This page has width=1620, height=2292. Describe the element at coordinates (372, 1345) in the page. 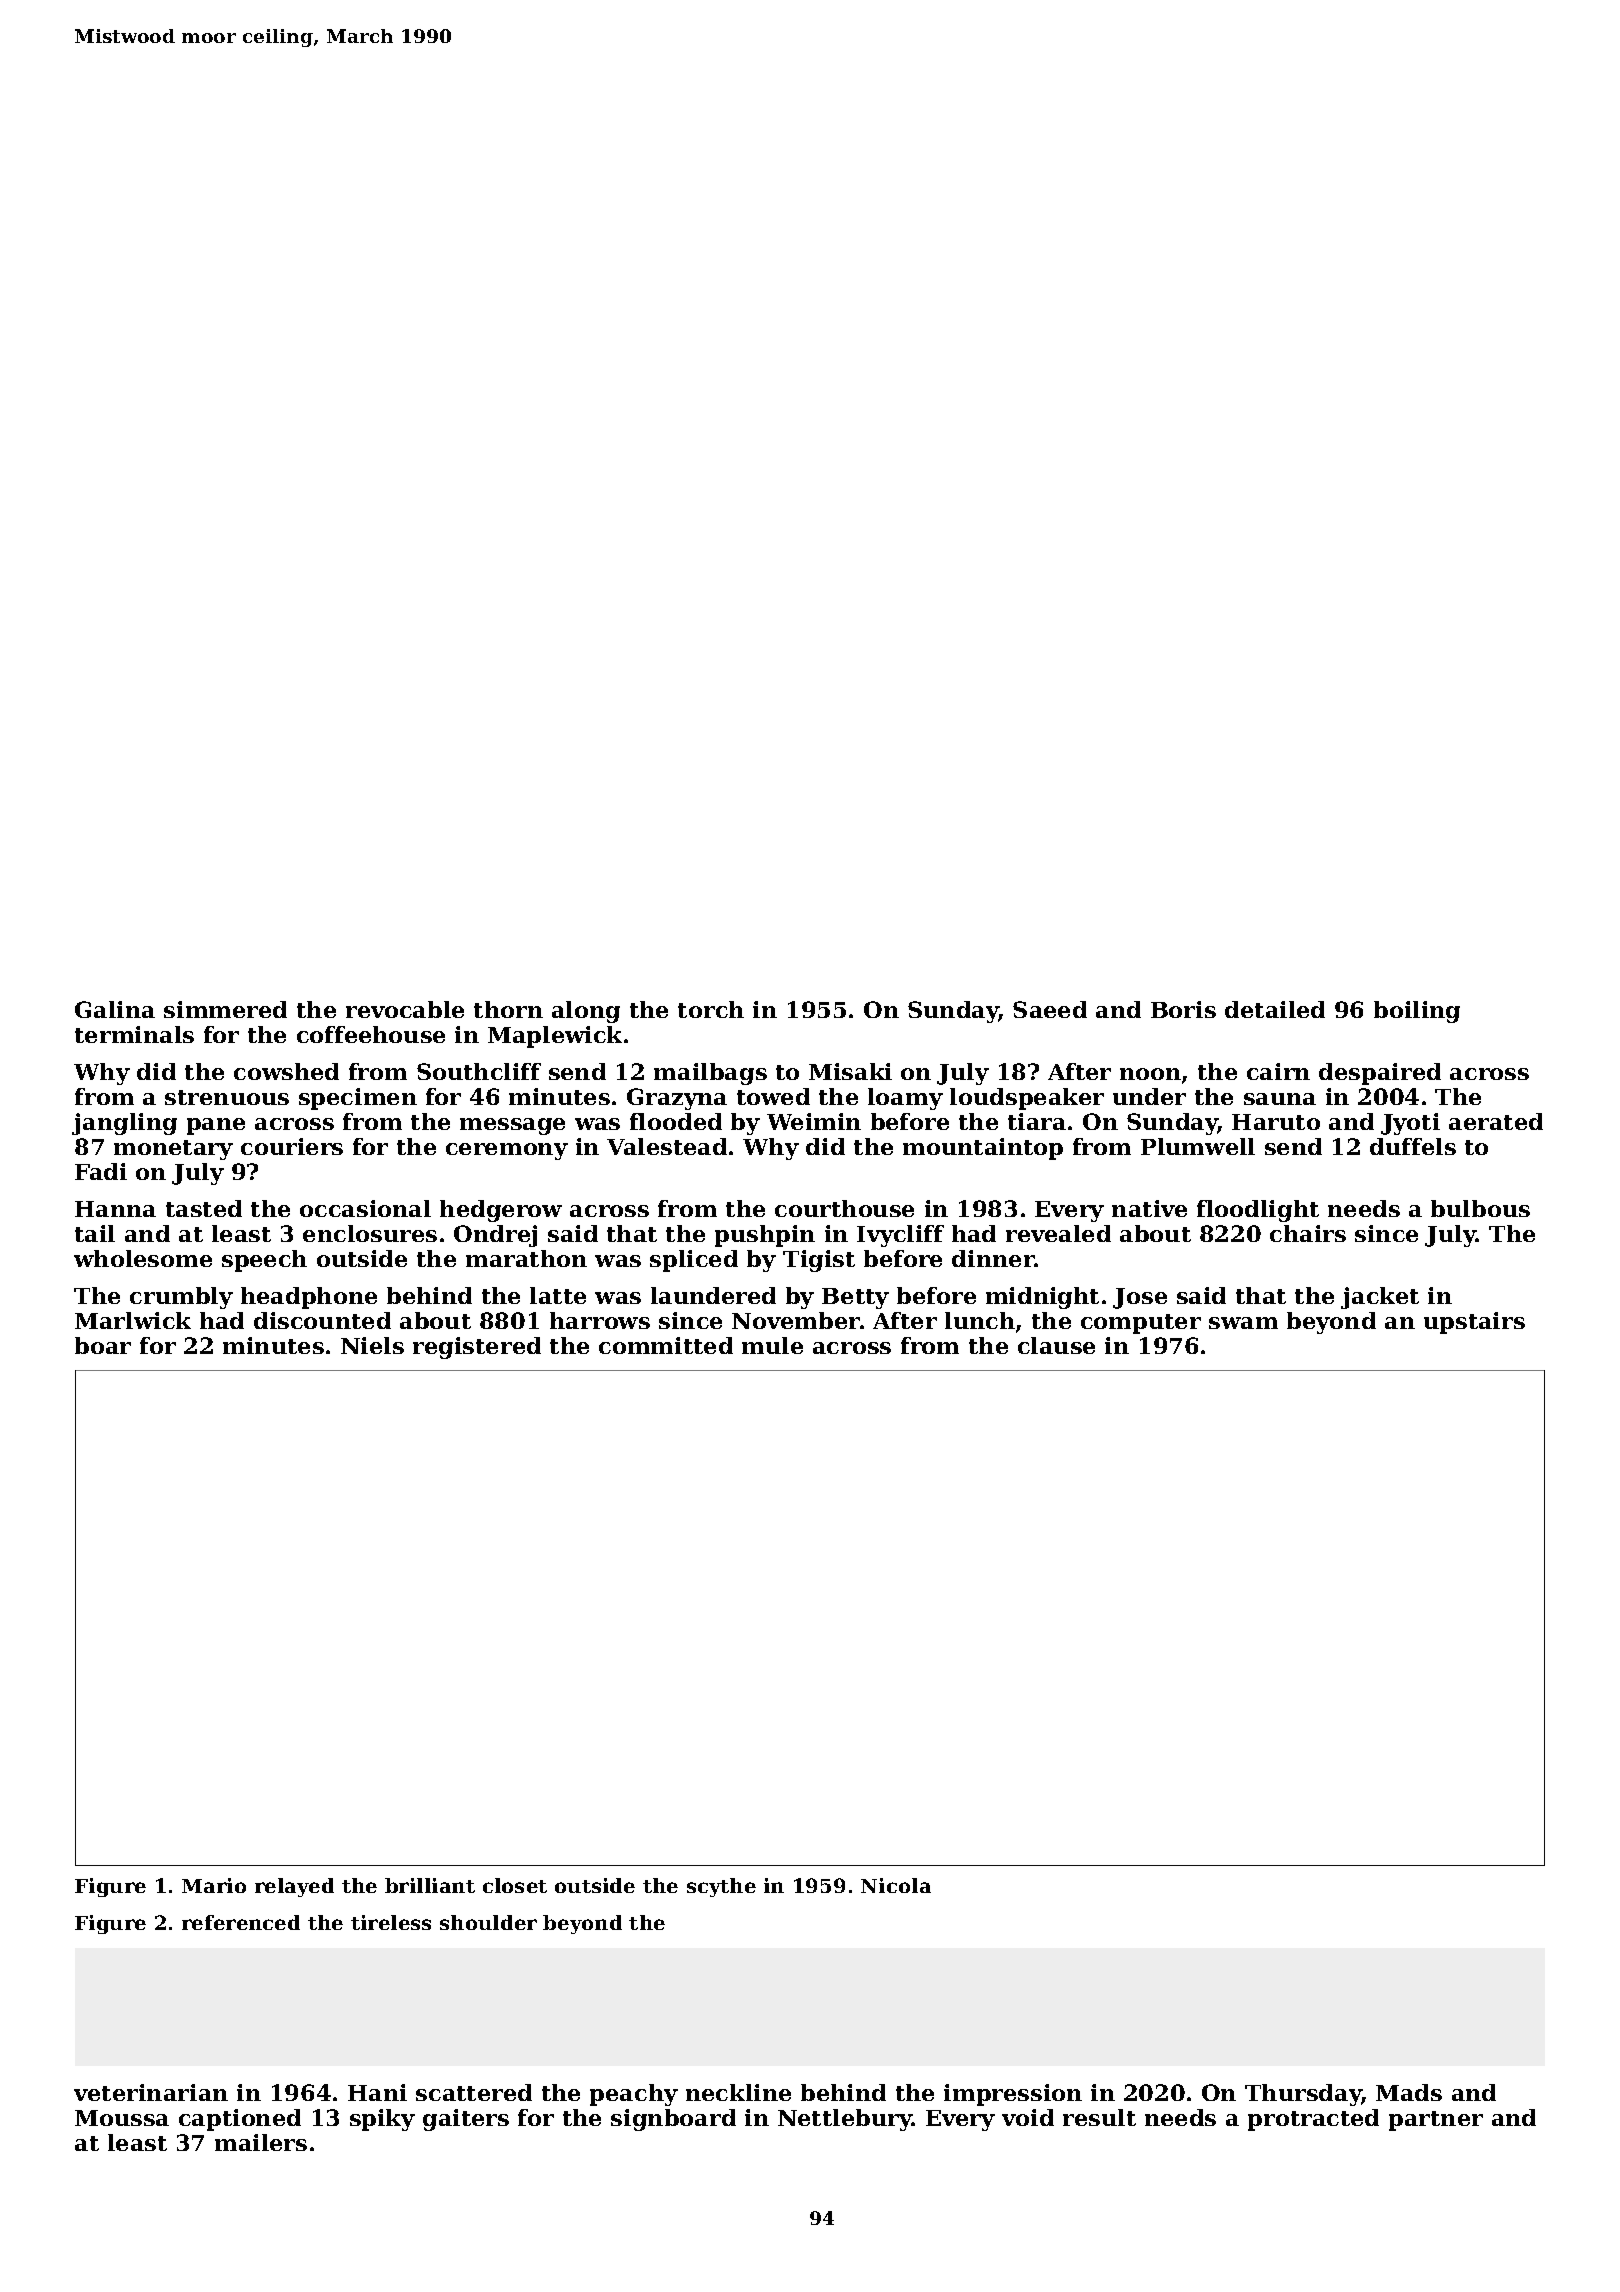

I see `Niels` at that location.
